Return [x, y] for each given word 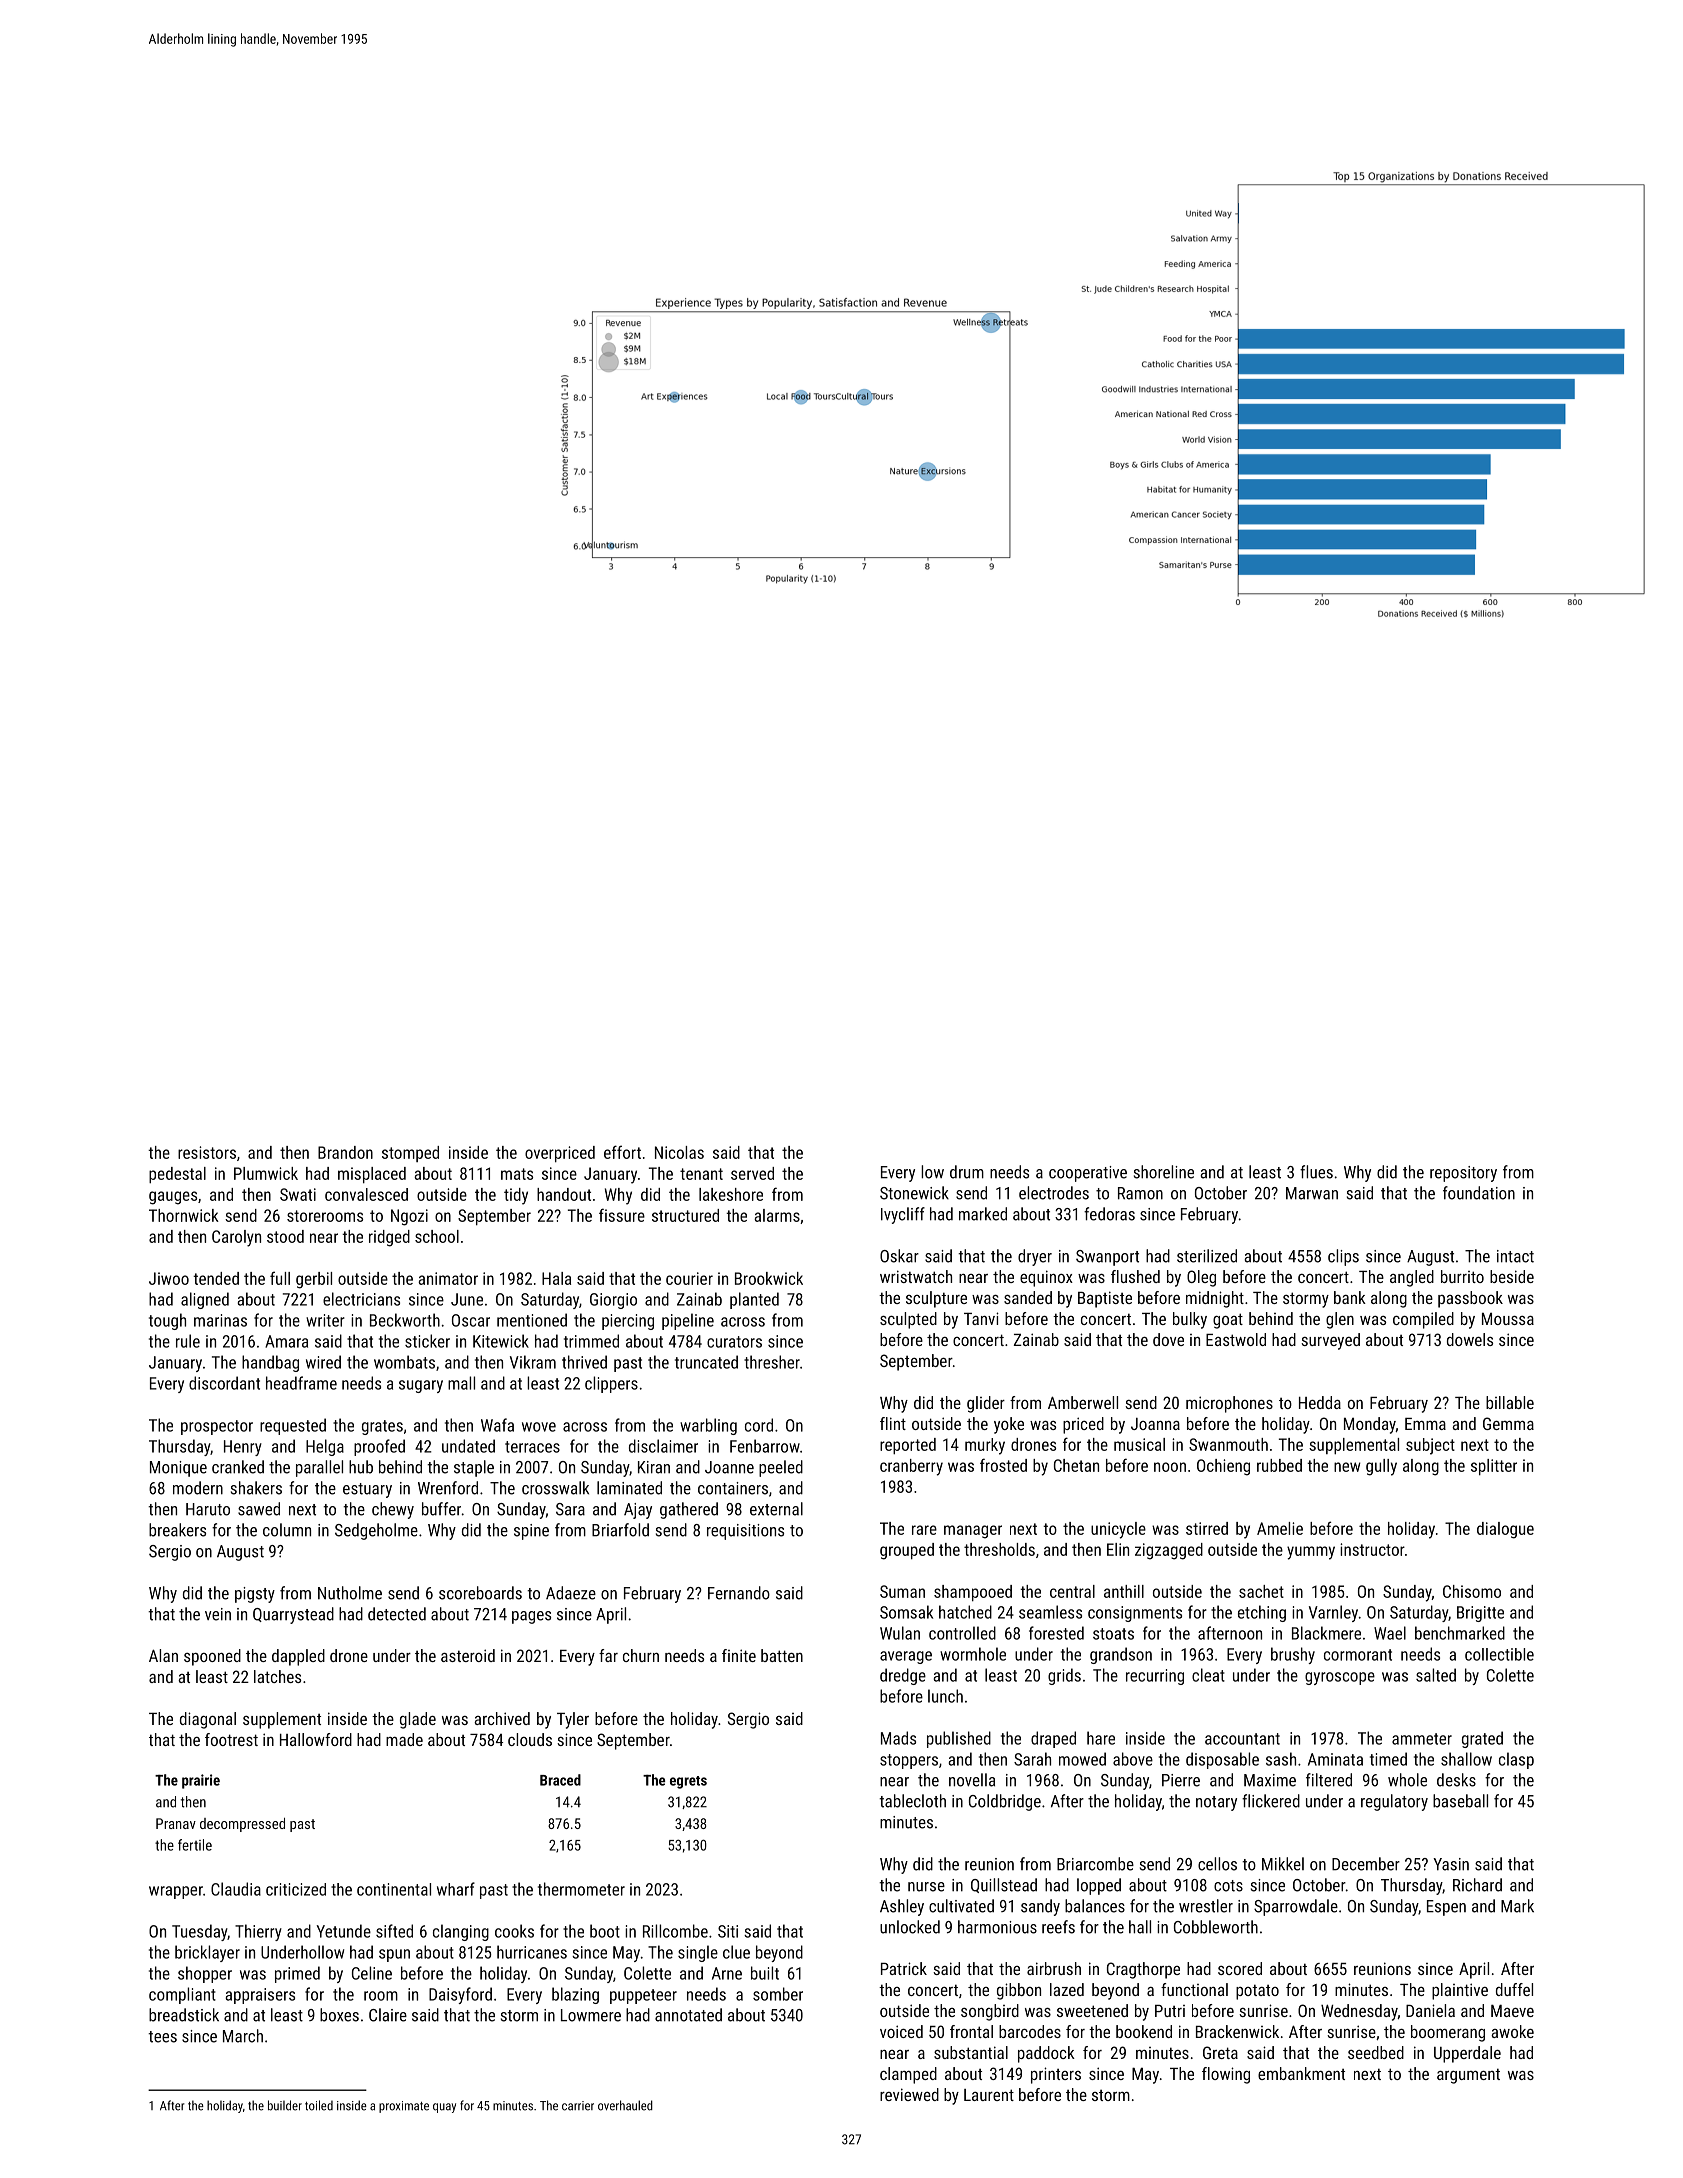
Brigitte [1480, 1614]
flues [1316, 1172]
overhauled [625, 2105]
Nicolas [679, 1152]
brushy [1293, 1655]
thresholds [999, 1549]
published [959, 1739]
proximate [404, 2107]
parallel [319, 1468]
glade [418, 1720]
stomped [410, 1154]
